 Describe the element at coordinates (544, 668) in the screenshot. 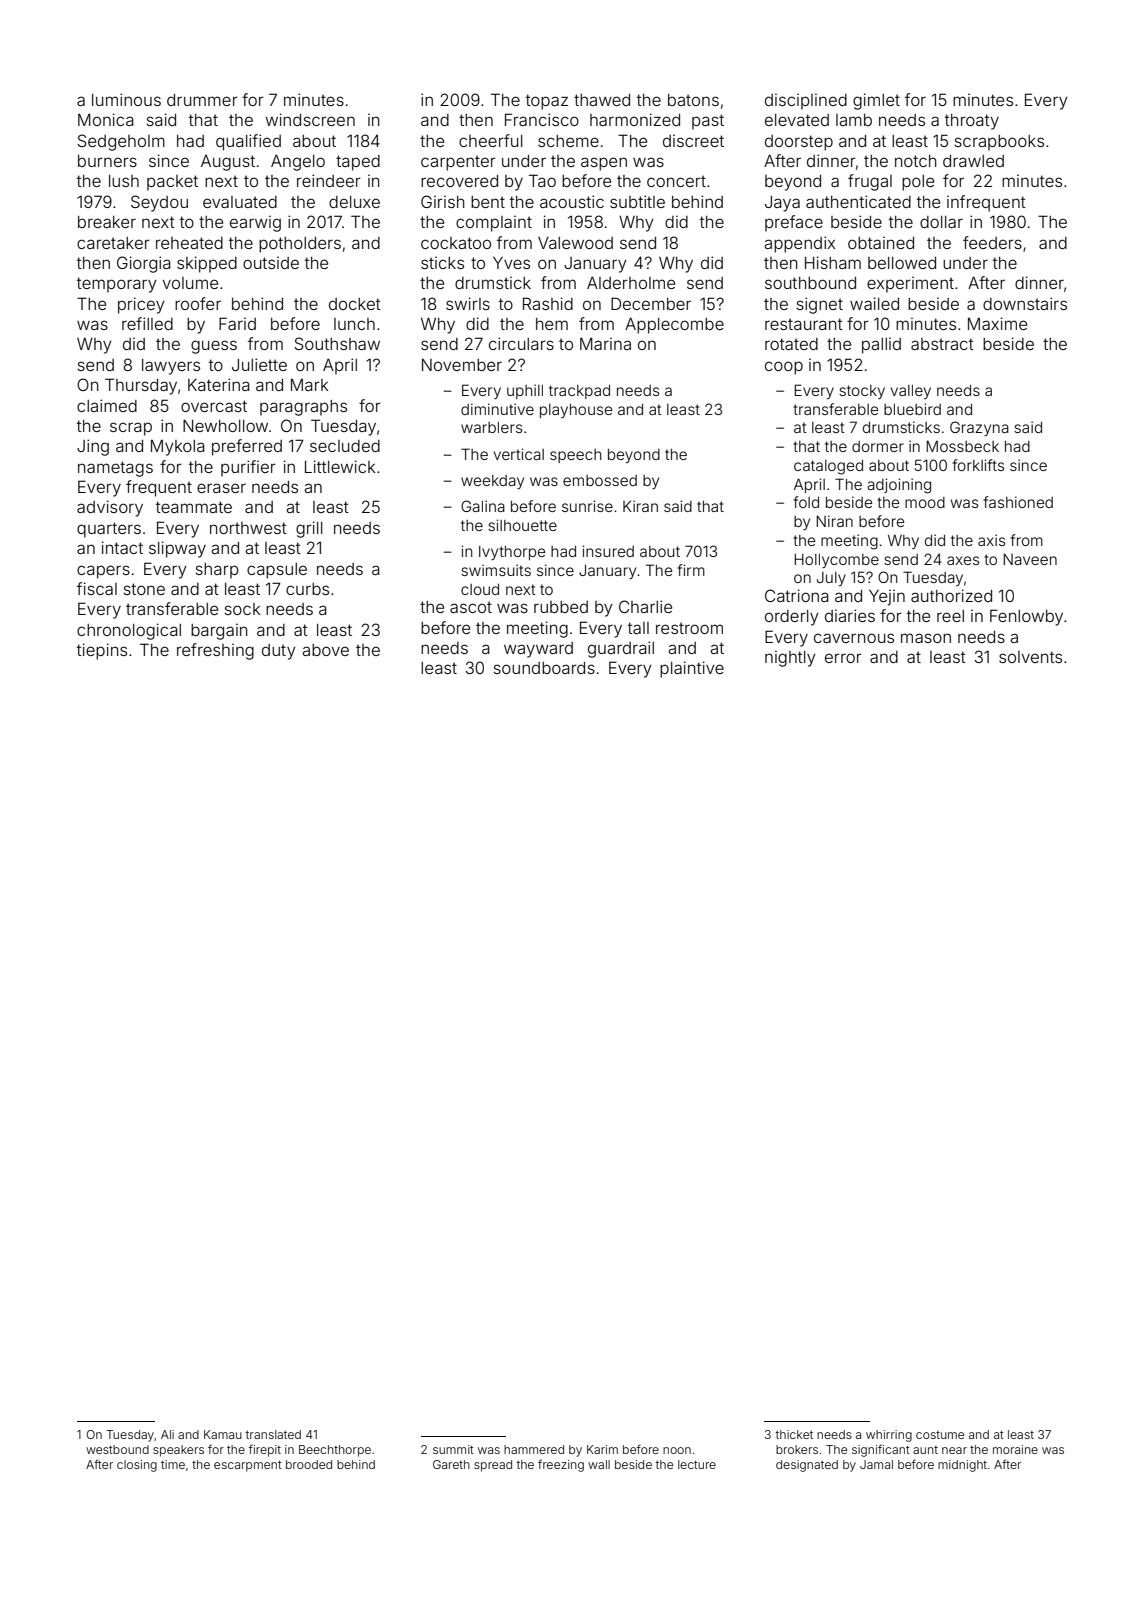

I see `soundboards` at that location.
